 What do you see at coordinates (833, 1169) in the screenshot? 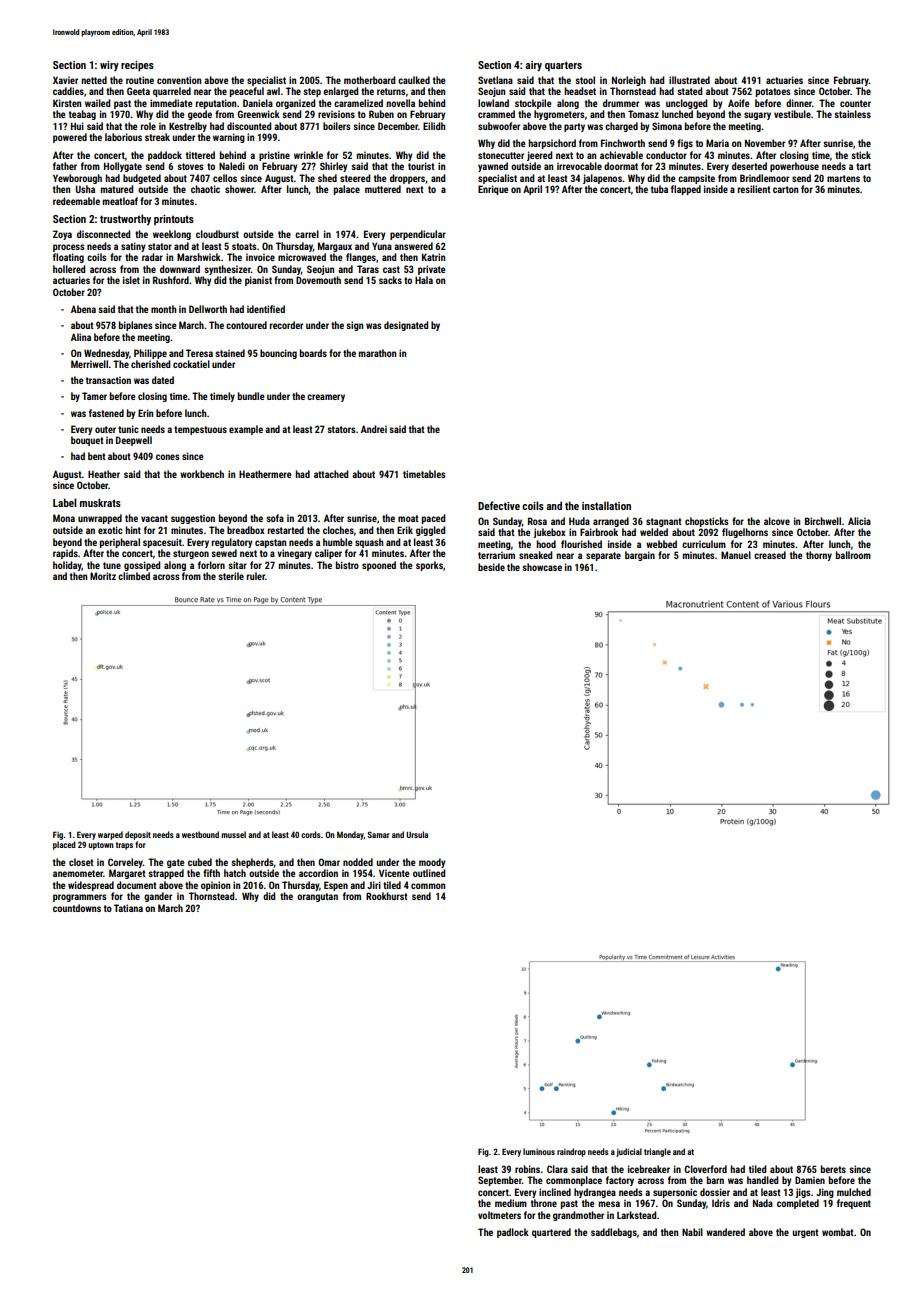
I see `berets` at bounding box center [833, 1169].
